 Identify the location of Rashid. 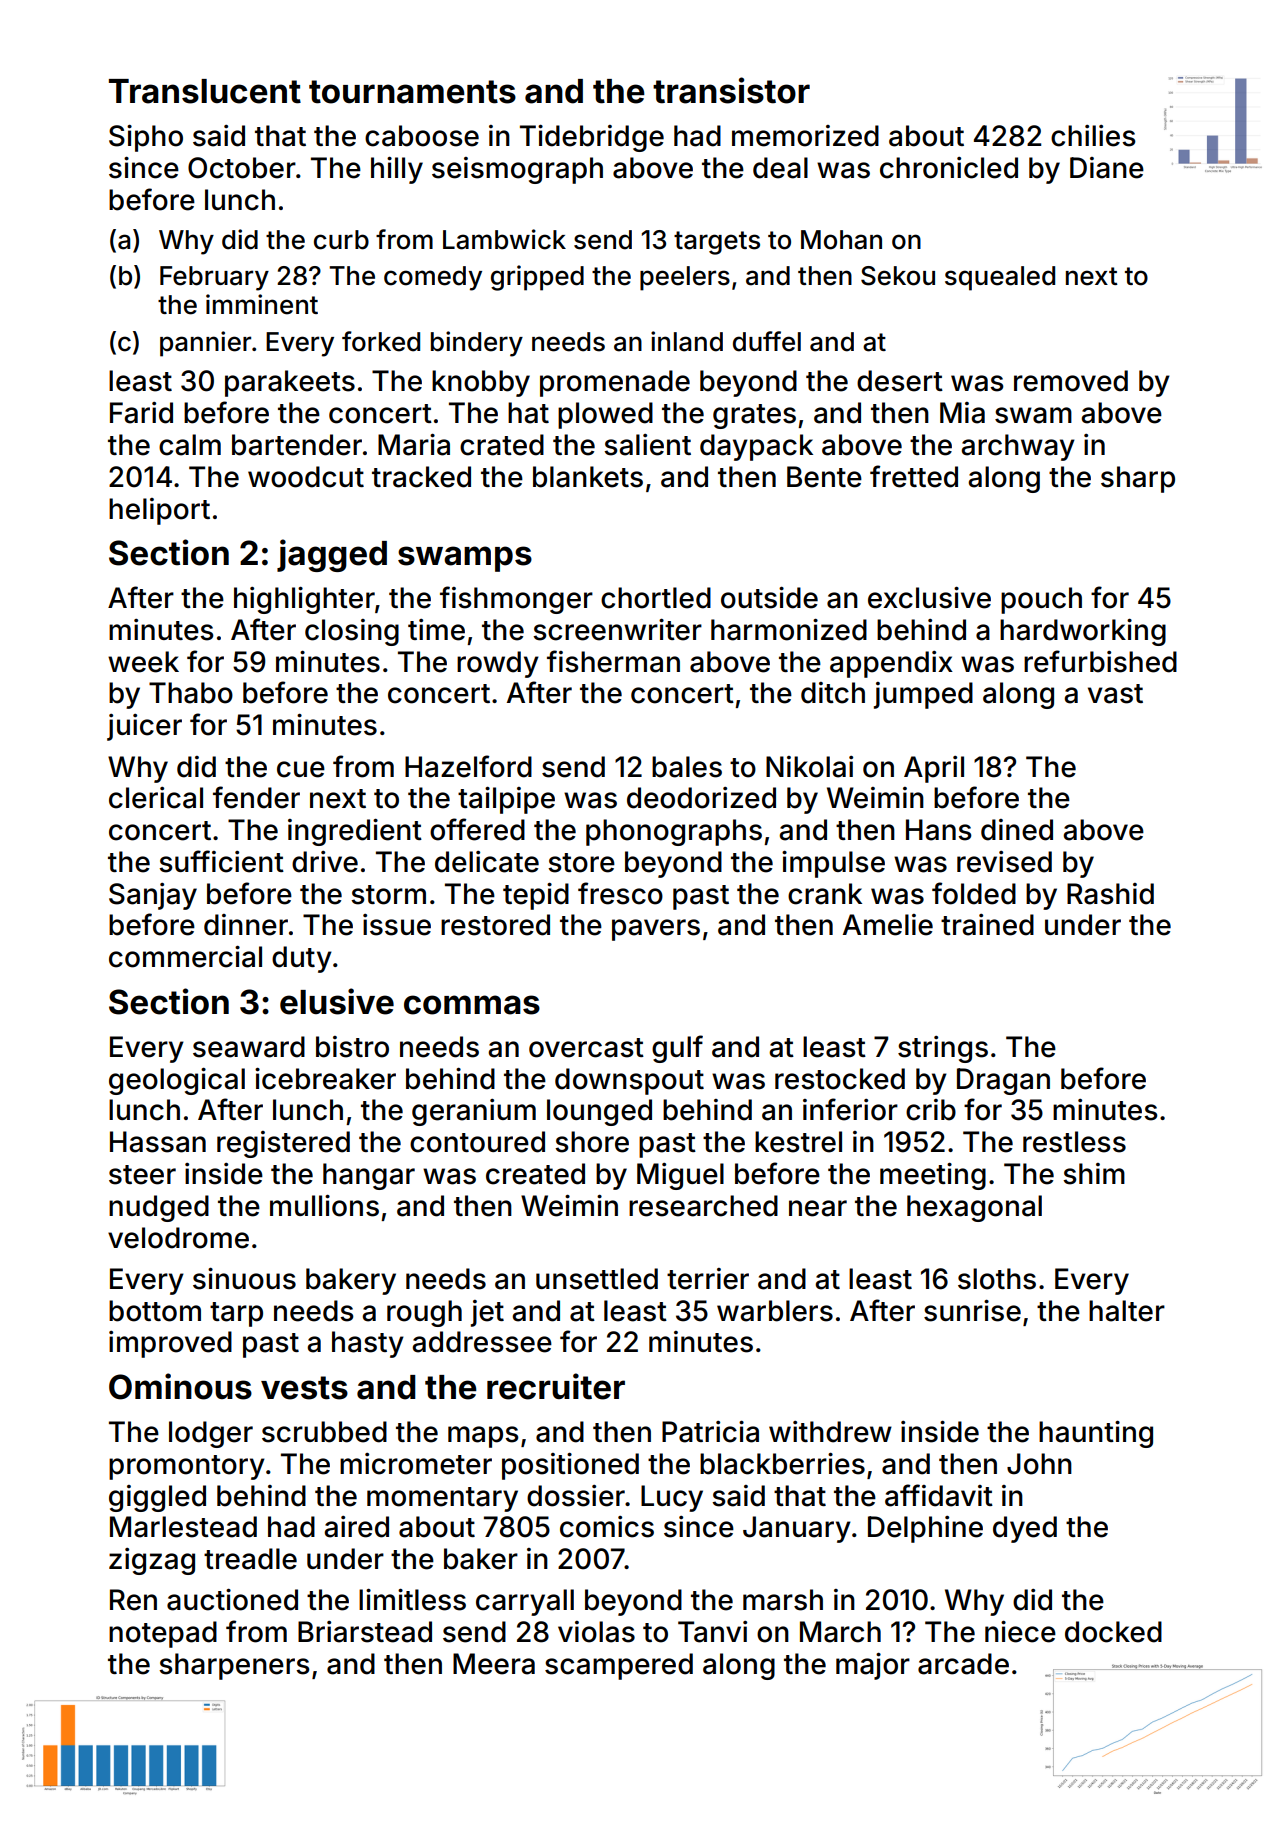
(1110, 894).
